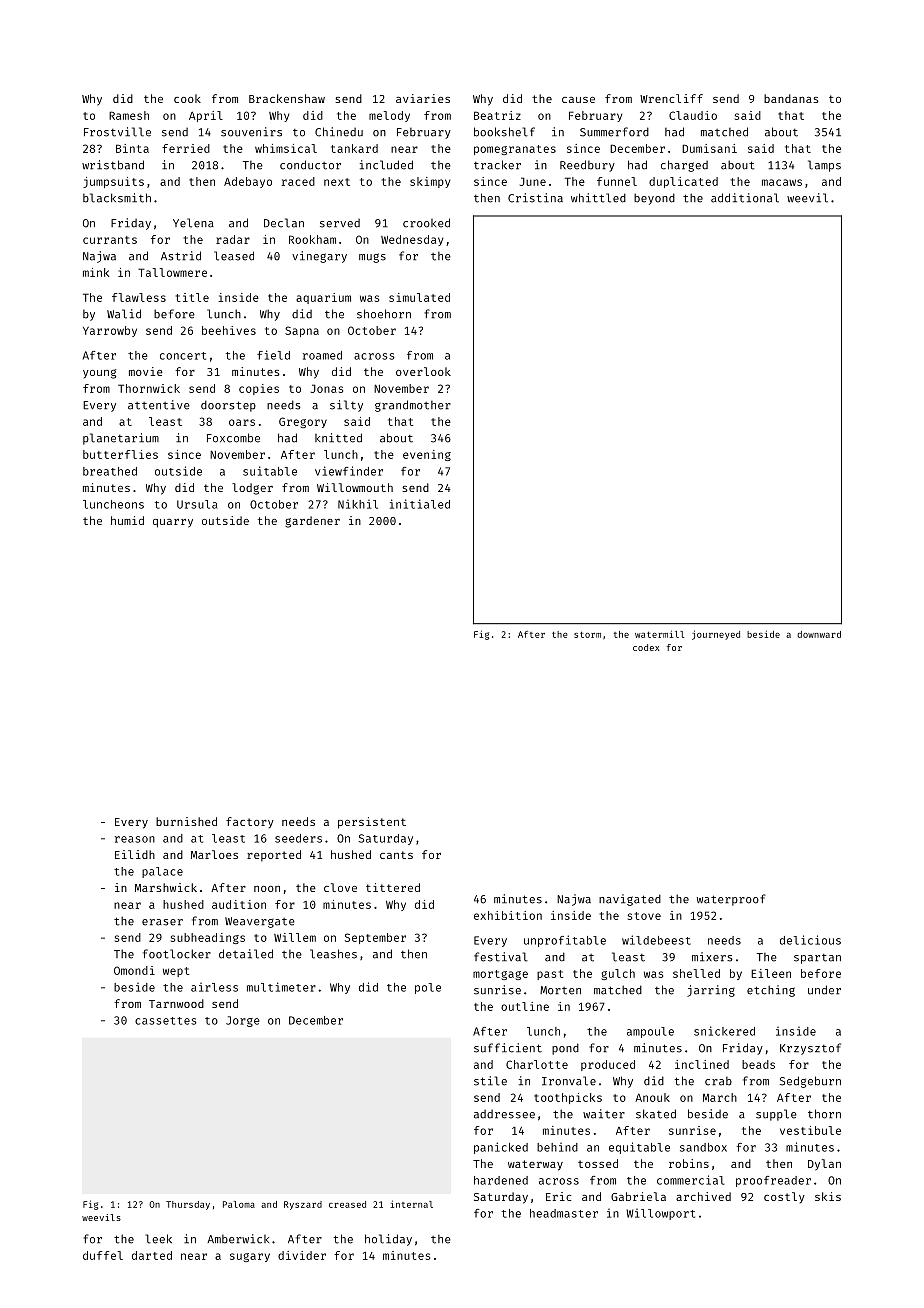 Image resolution: width=924 pixels, height=1308 pixels. I want to click on sugary, so click(250, 1257).
